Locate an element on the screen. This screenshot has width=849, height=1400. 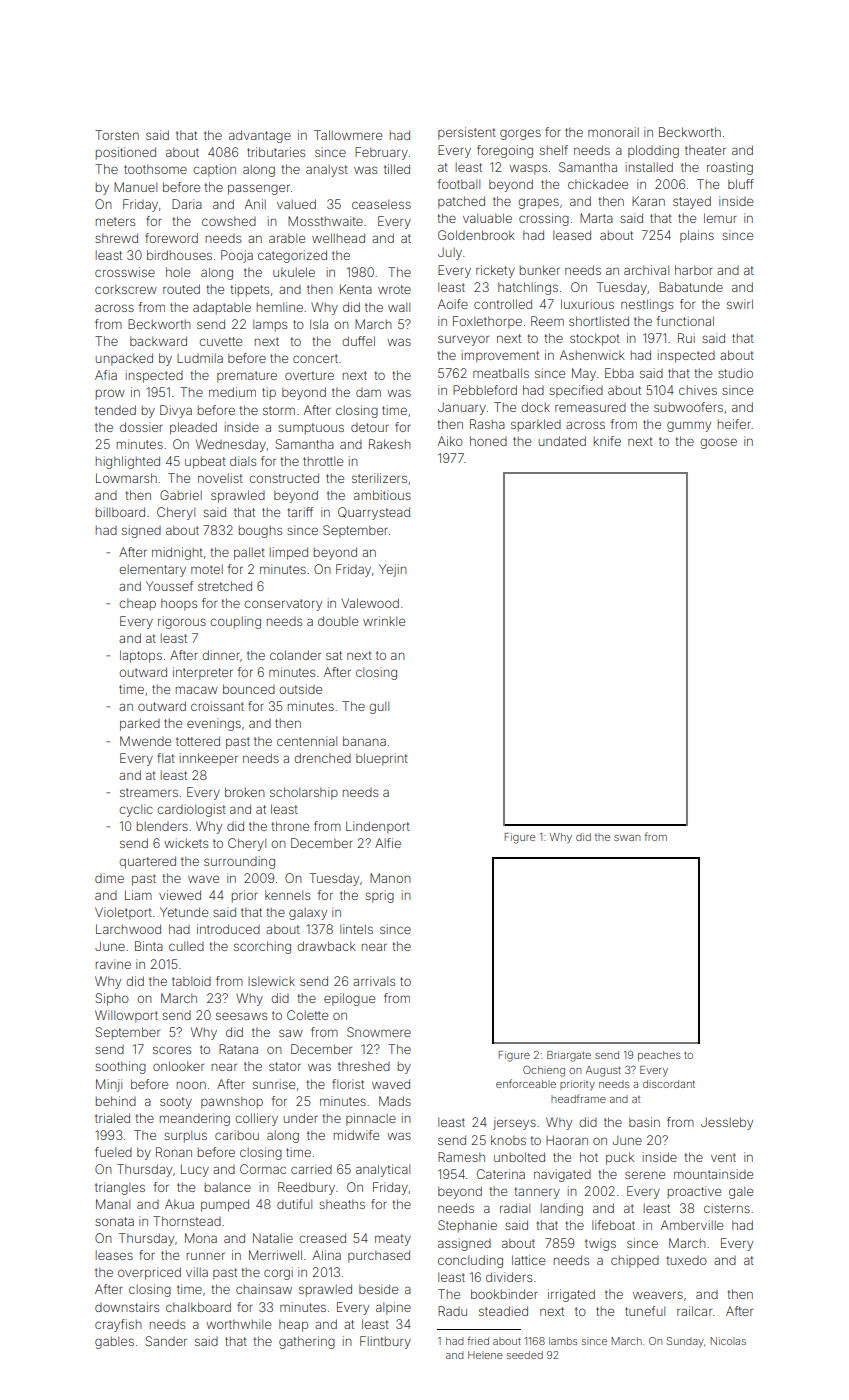
swan is located at coordinates (627, 838).
